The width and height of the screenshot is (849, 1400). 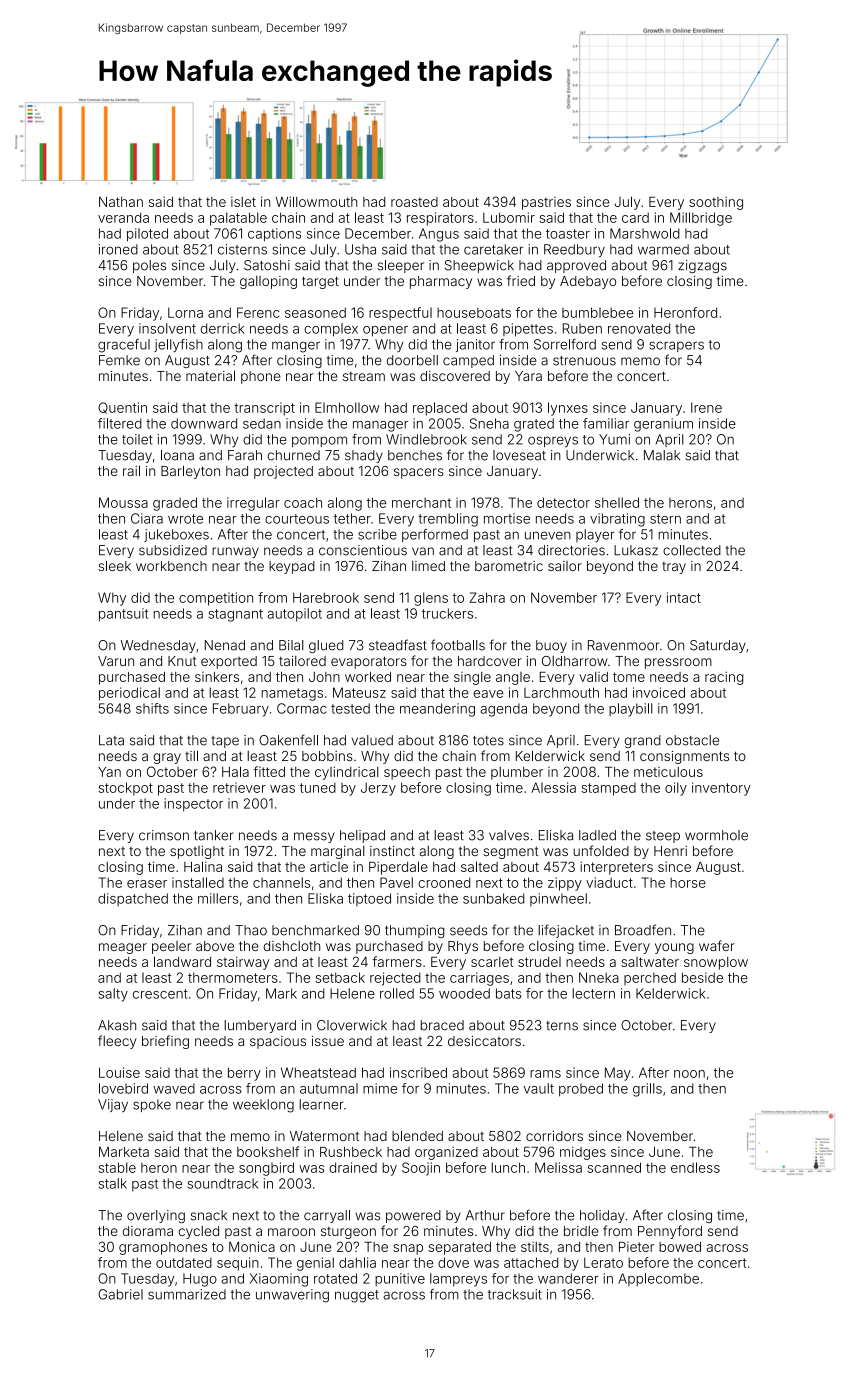 I want to click on collected, so click(x=692, y=550).
